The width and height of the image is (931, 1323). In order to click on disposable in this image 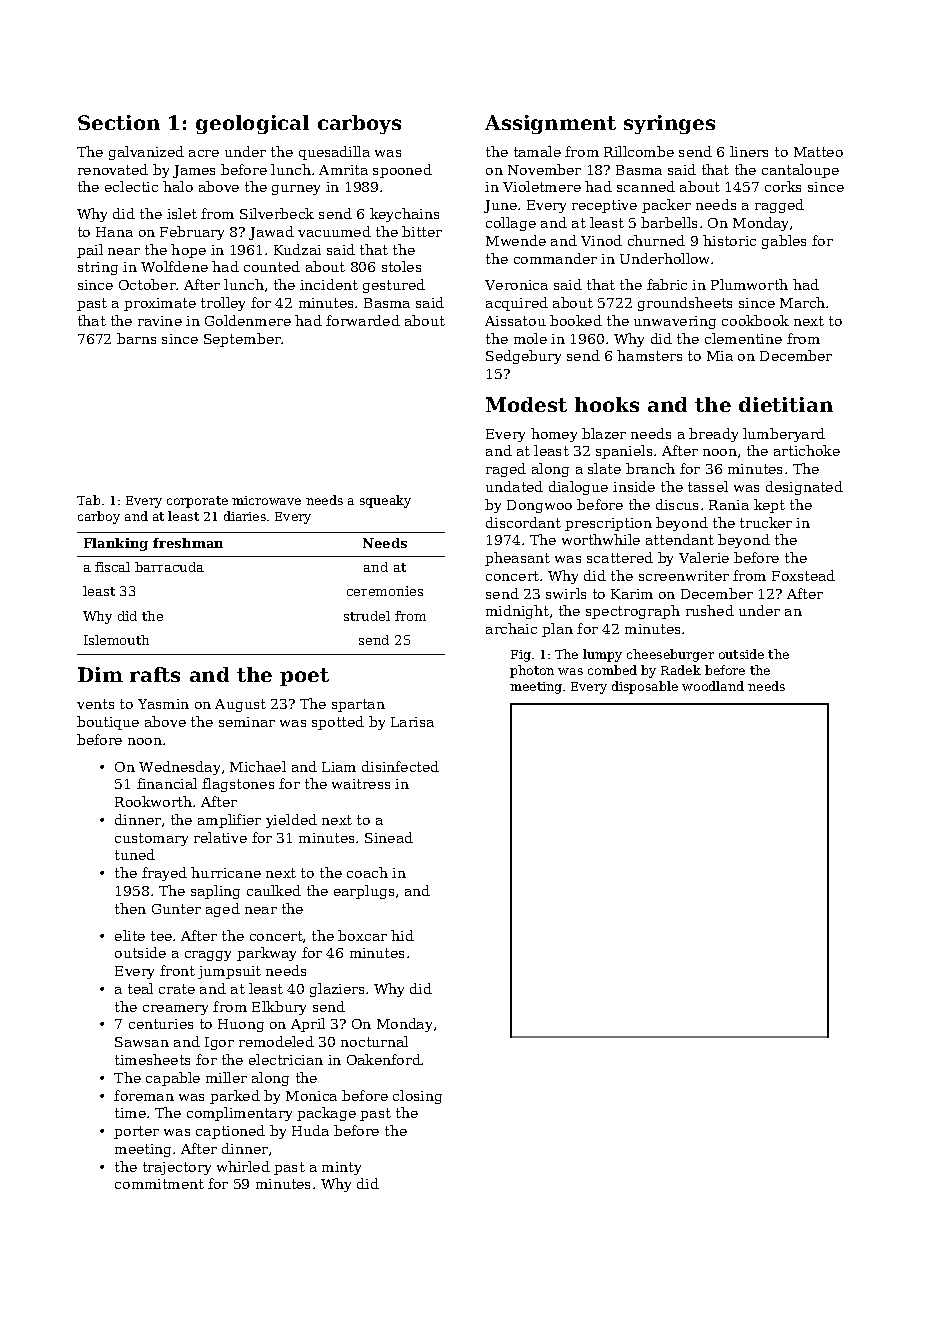, I will do `click(645, 687)`.
